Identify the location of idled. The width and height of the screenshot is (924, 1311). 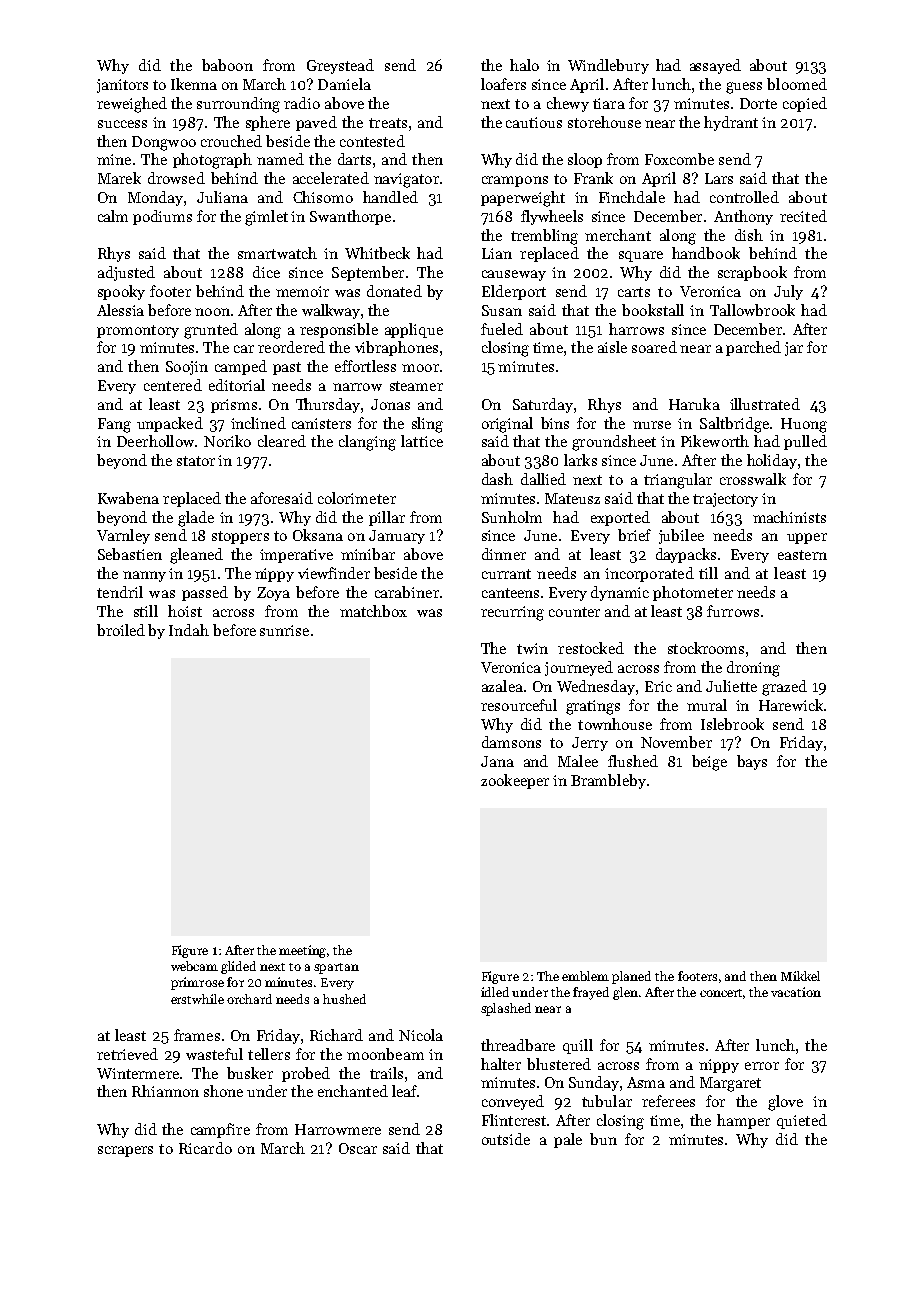
(495, 992).
